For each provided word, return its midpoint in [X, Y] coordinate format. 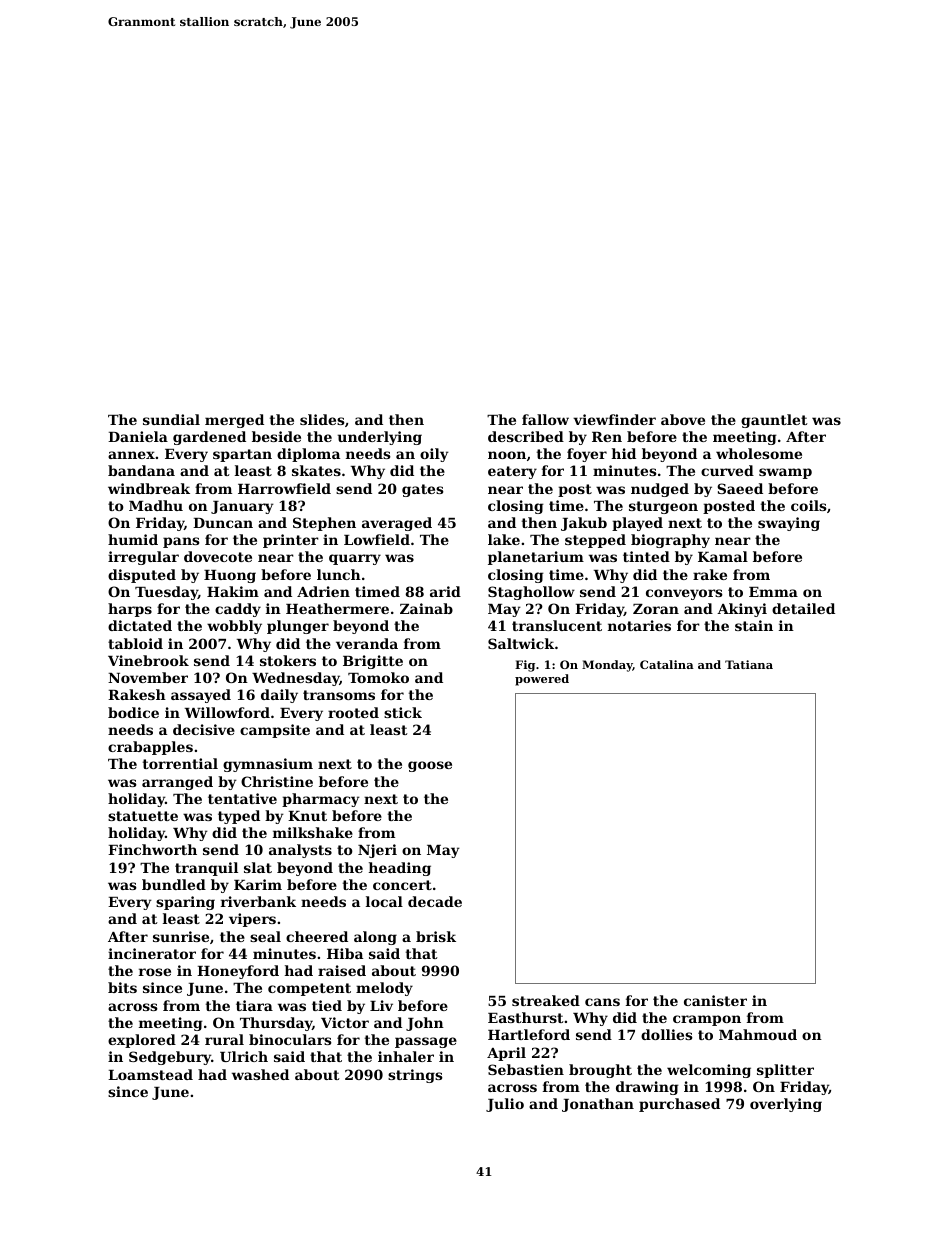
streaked [546, 1000]
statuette [143, 816]
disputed [142, 576]
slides [322, 419]
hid [624, 453]
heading [400, 869]
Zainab [426, 608]
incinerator [152, 953]
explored [142, 1041]
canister [715, 1000]
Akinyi [742, 610]
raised [342, 970]
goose [430, 766]
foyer [587, 455]
